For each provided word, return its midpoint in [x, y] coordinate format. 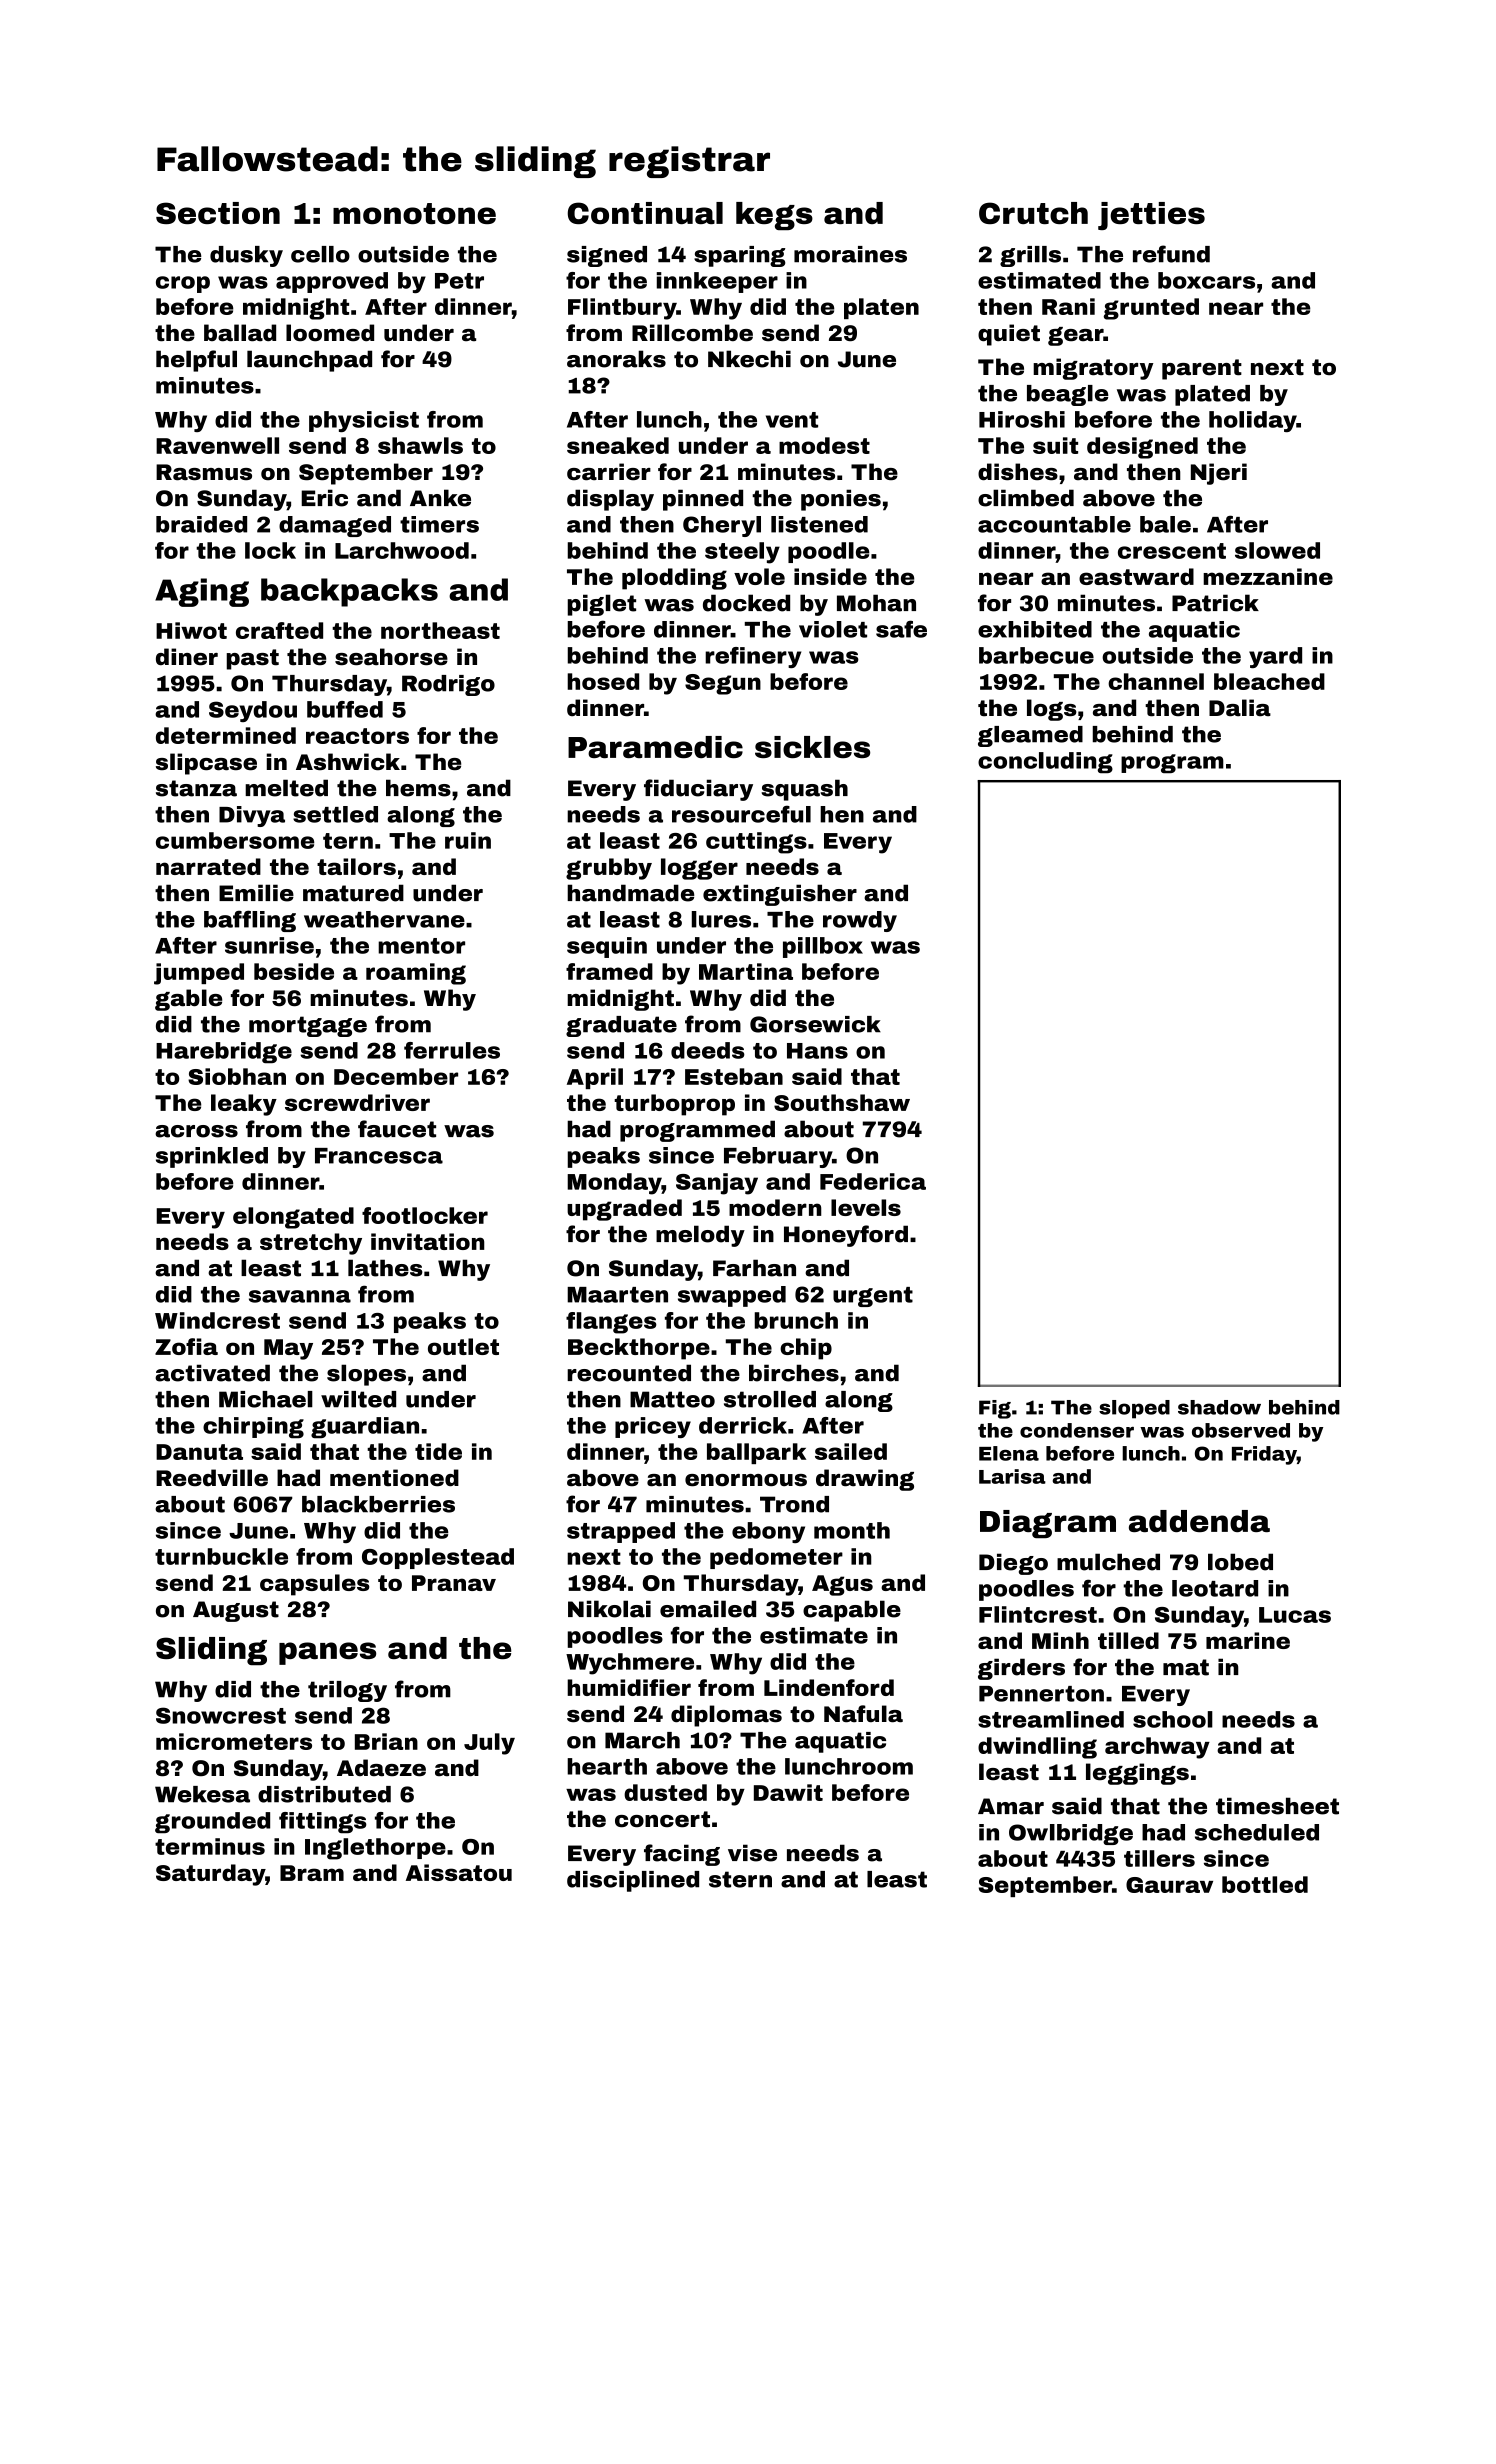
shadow [1219, 1407]
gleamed [1030, 736]
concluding [1045, 763]
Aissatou [459, 1872]
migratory [1093, 369]
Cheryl [722, 526]
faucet [397, 1129]
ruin [468, 840]
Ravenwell [217, 445]
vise [752, 1853]
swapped [732, 1296]
